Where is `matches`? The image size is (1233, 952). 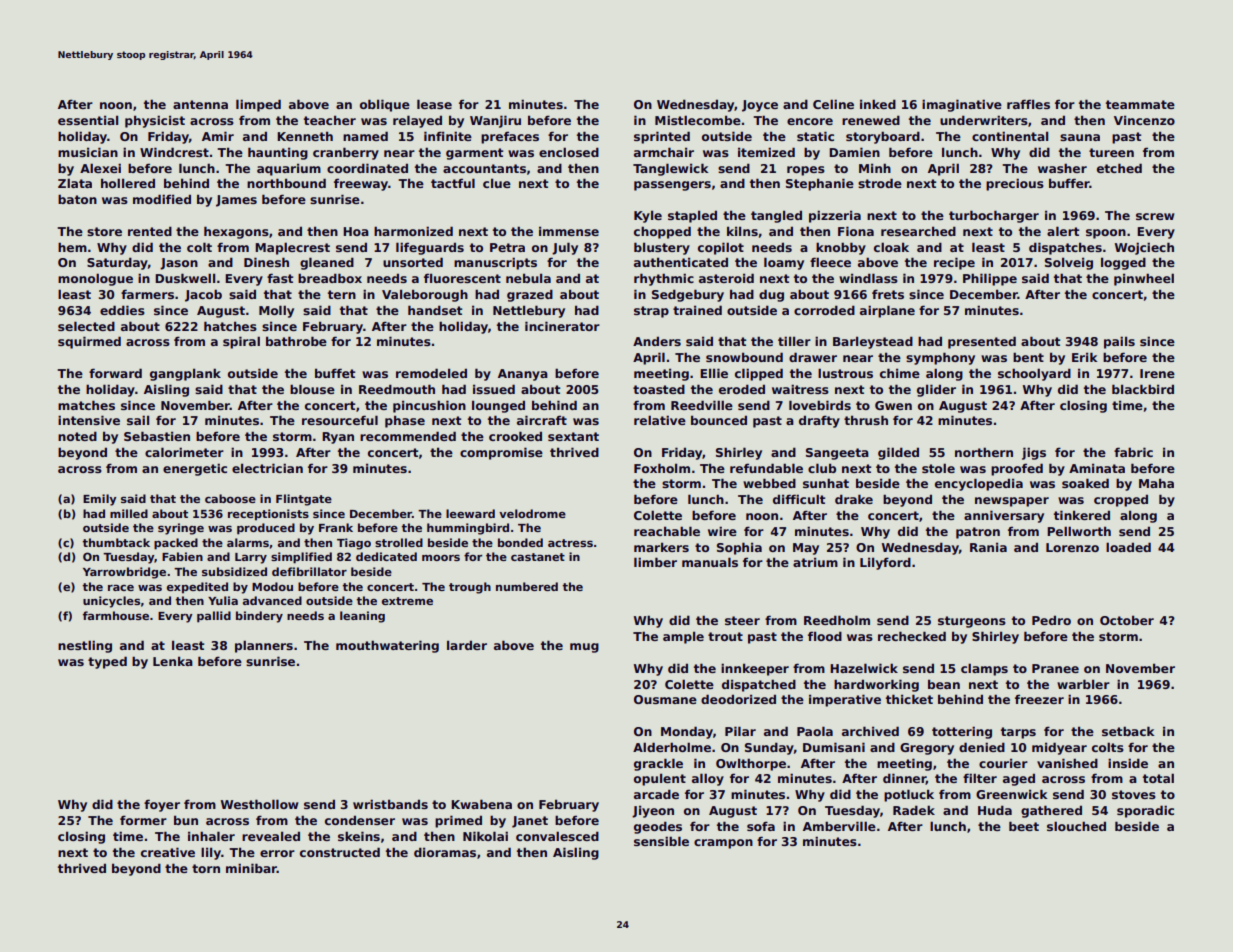 matches is located at coordinates (86, 405).
